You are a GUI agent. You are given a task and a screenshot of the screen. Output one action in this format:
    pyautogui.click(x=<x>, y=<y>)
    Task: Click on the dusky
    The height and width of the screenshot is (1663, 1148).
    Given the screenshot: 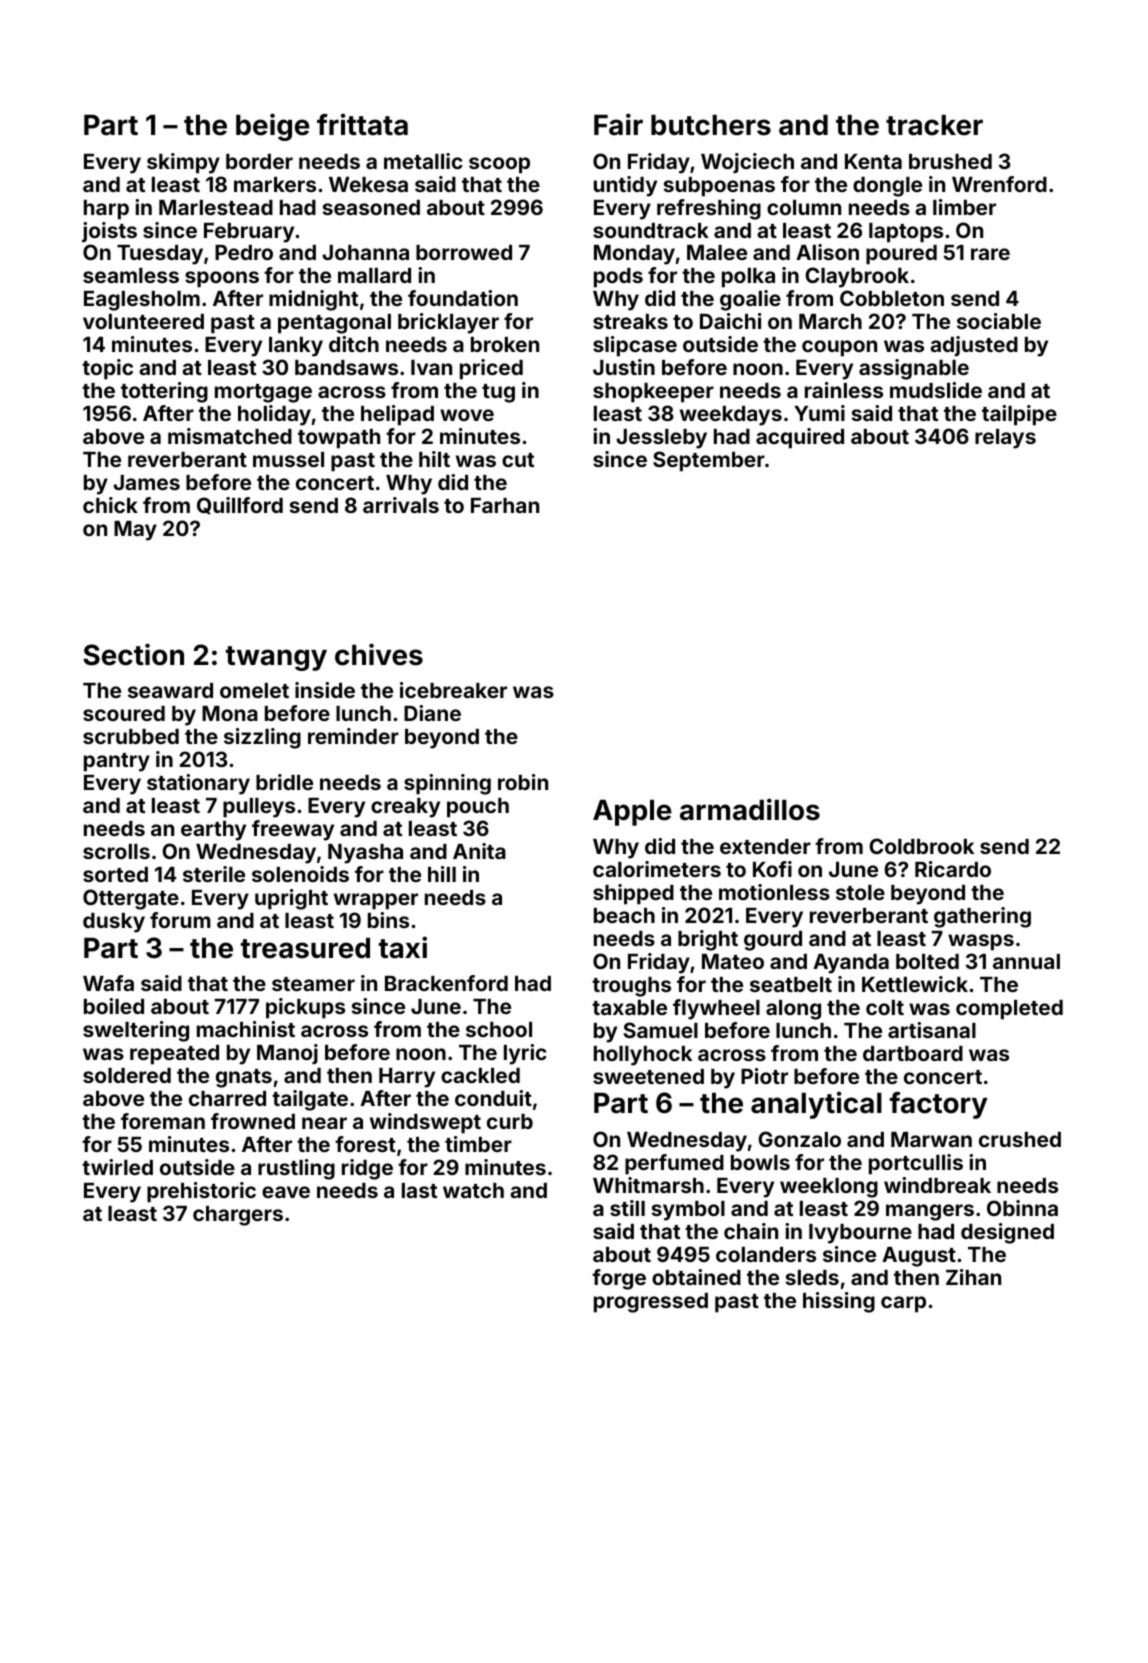 What is the action you would take?
    pyautogui.click(x=114, y=923)
